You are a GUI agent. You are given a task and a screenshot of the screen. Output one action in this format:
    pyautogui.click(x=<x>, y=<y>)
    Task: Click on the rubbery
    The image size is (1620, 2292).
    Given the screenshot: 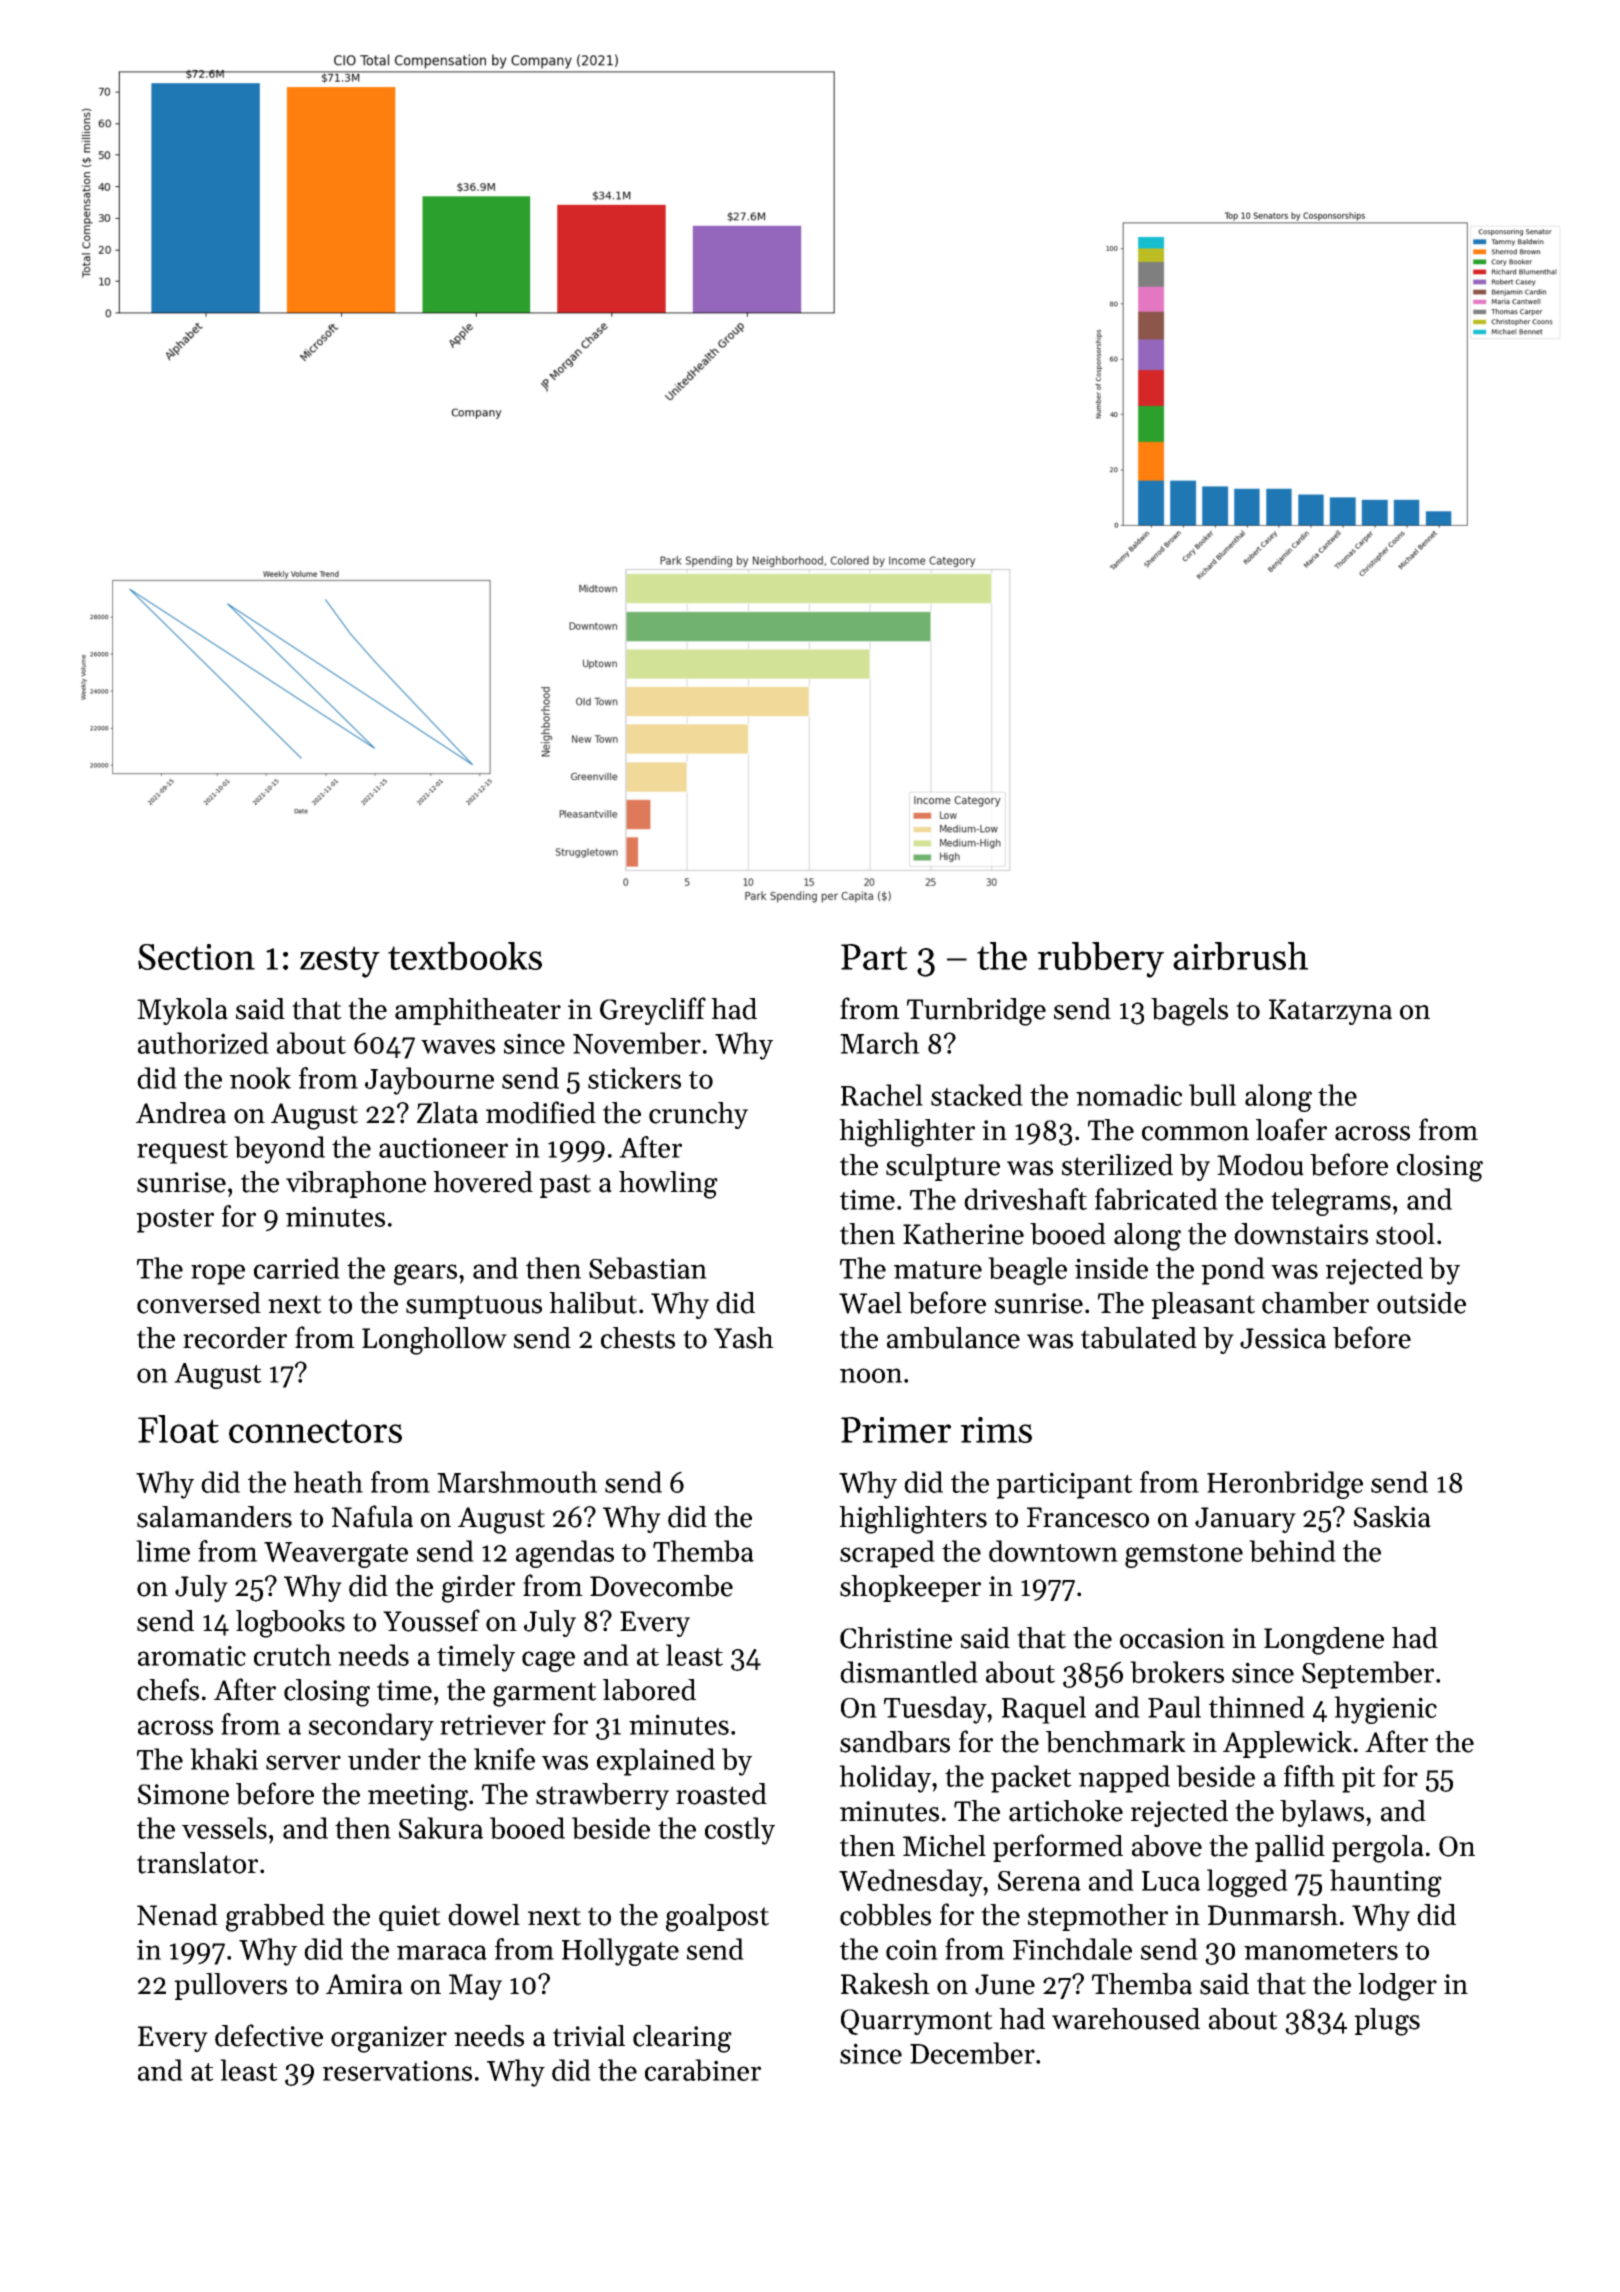 What is the action you would take?
    pyautogui.click(x=1101, y=960)
